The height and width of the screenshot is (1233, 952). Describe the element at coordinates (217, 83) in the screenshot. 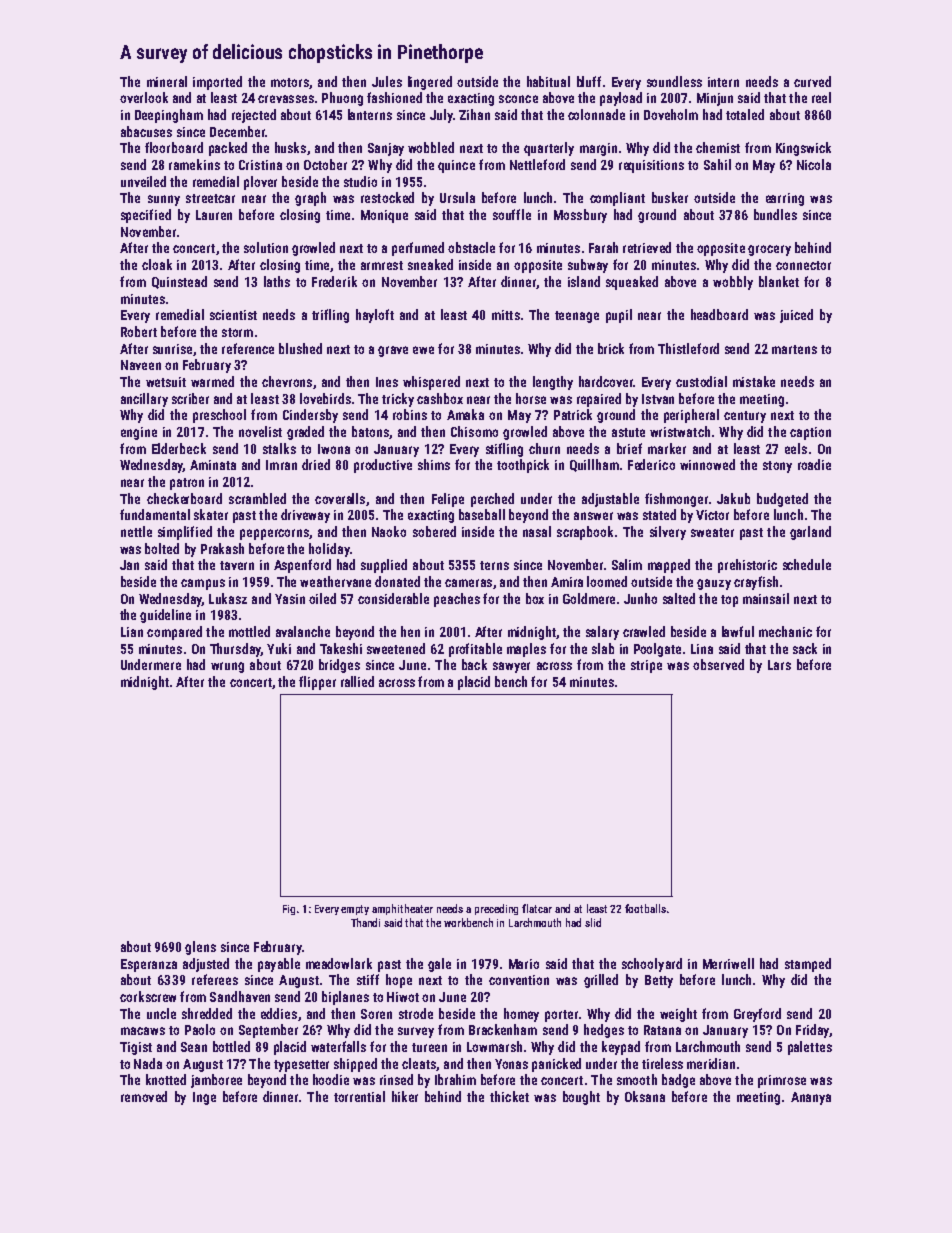

I see `imported` at that location.
